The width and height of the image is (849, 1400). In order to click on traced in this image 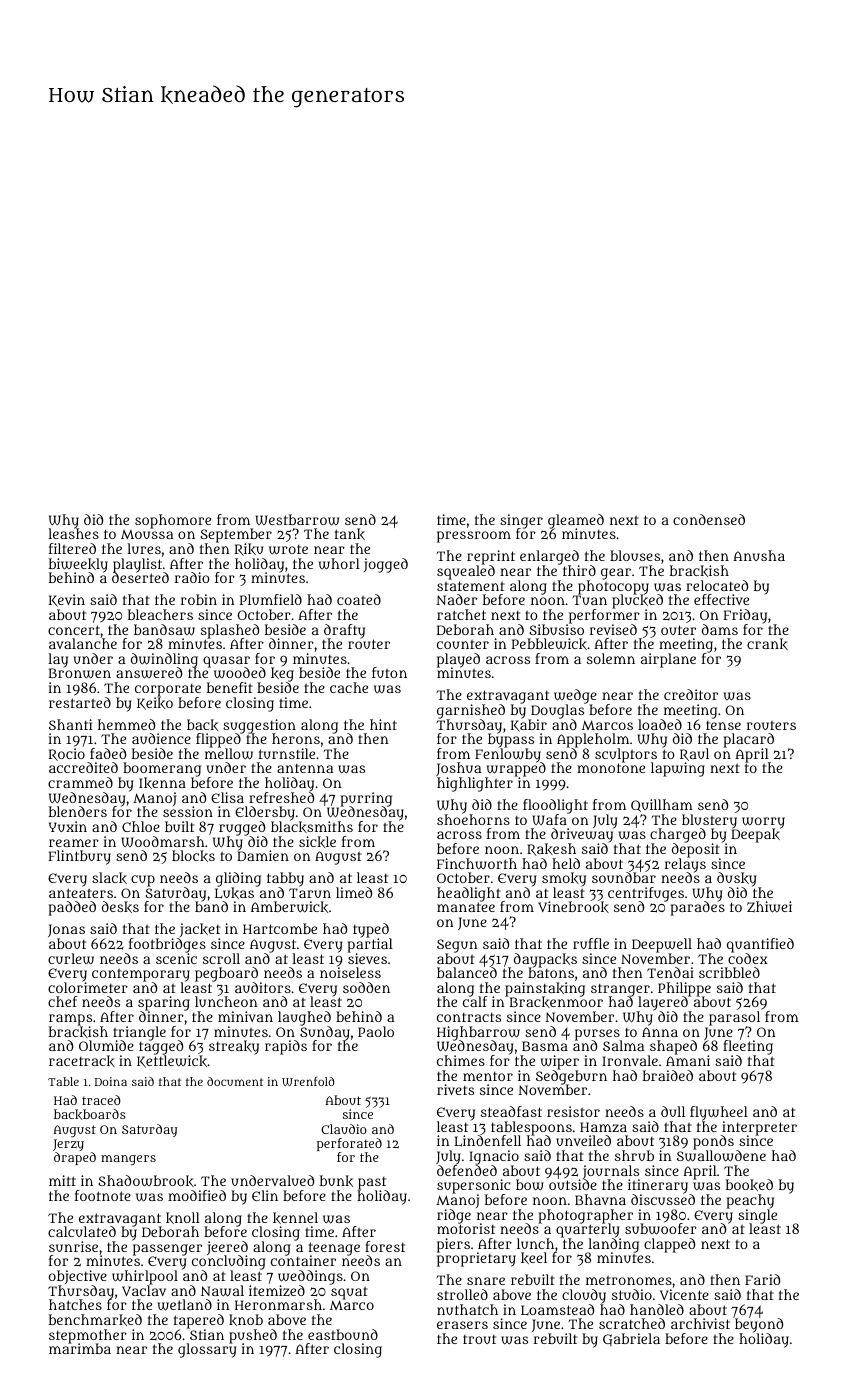, I will do `click(101, 1100)`.
